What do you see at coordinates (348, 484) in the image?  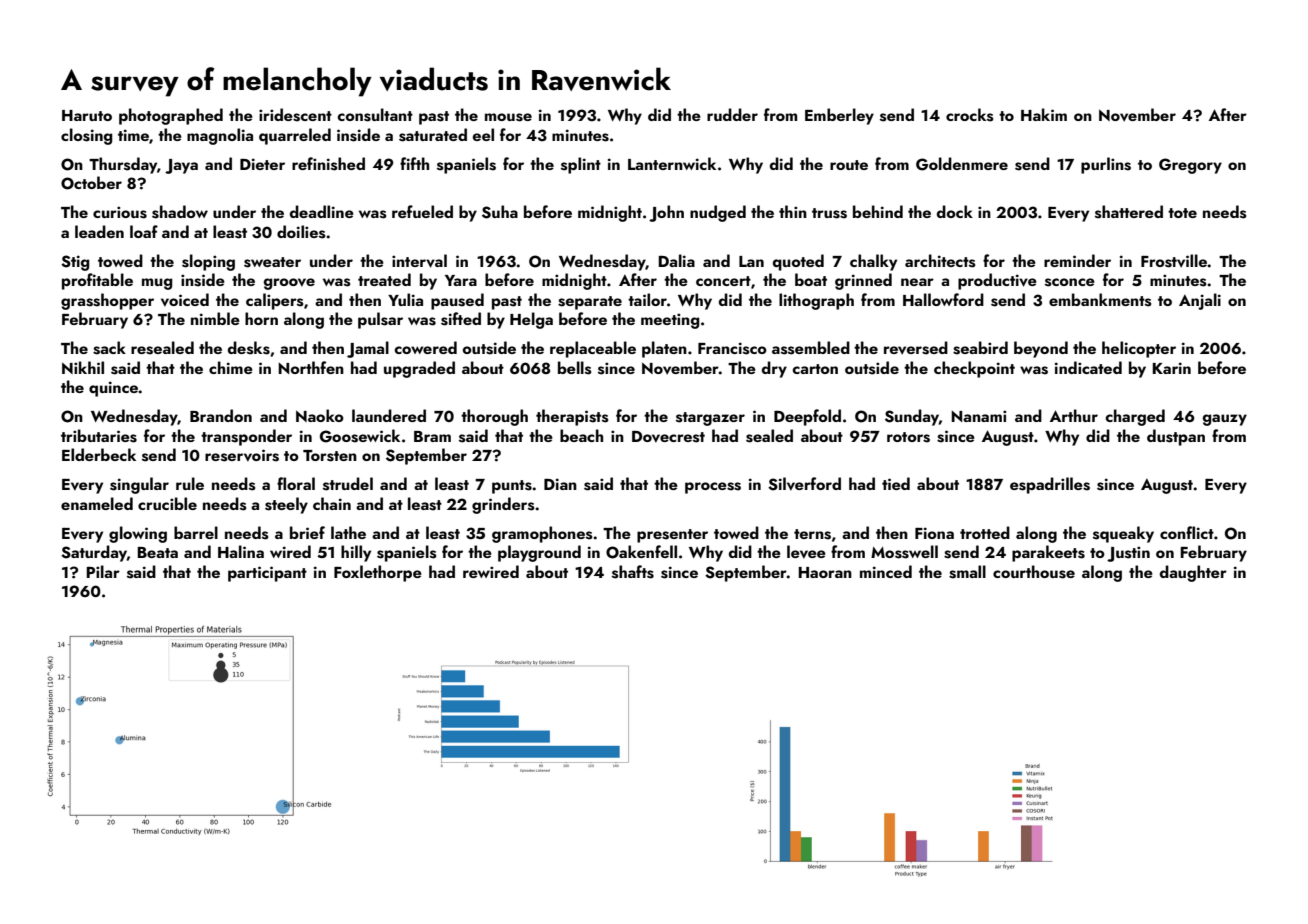 I see `strudel` at bounding box center [348, 484].
